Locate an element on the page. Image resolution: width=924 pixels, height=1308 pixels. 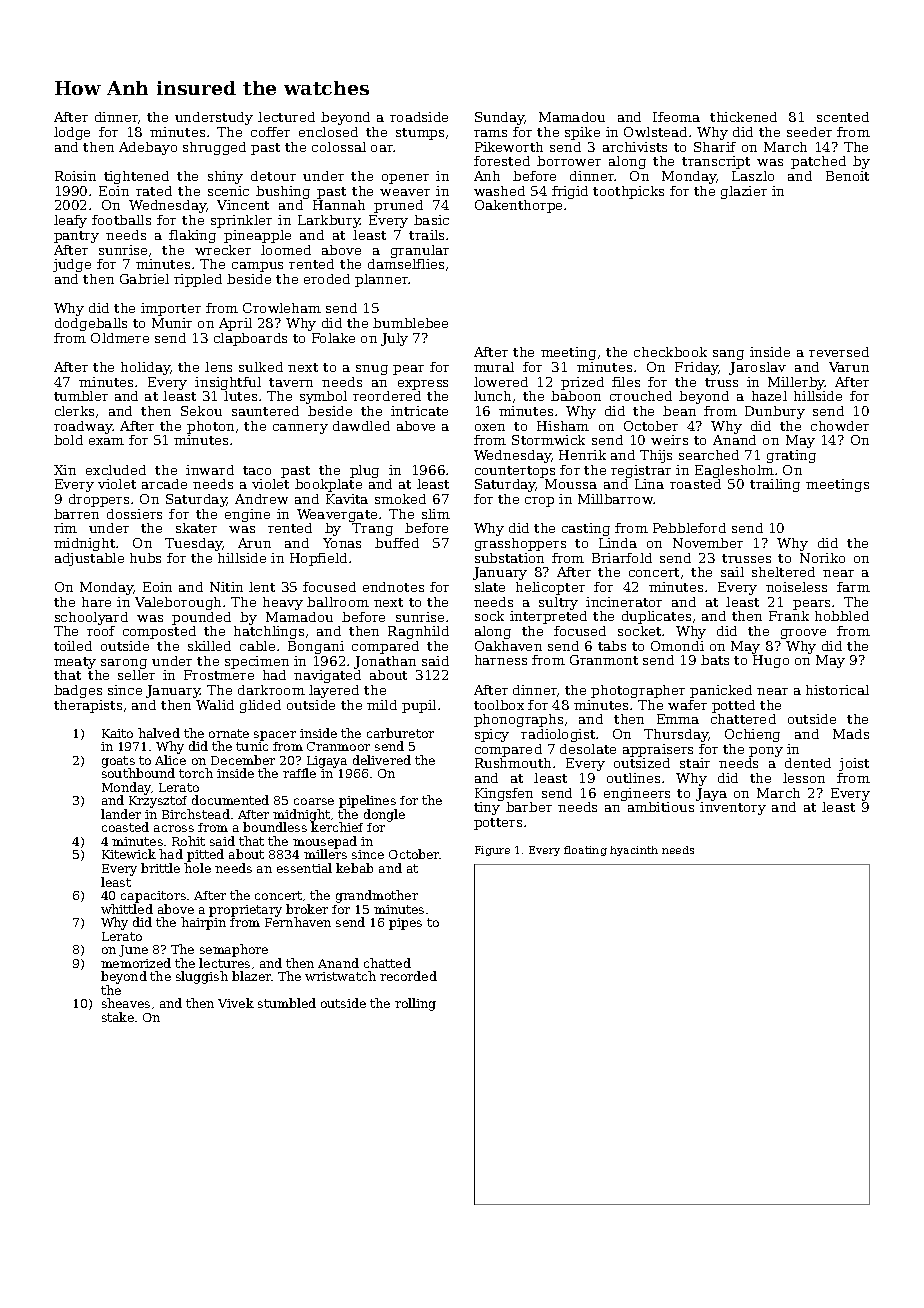
lectured is located at coordinates (286, 117).
